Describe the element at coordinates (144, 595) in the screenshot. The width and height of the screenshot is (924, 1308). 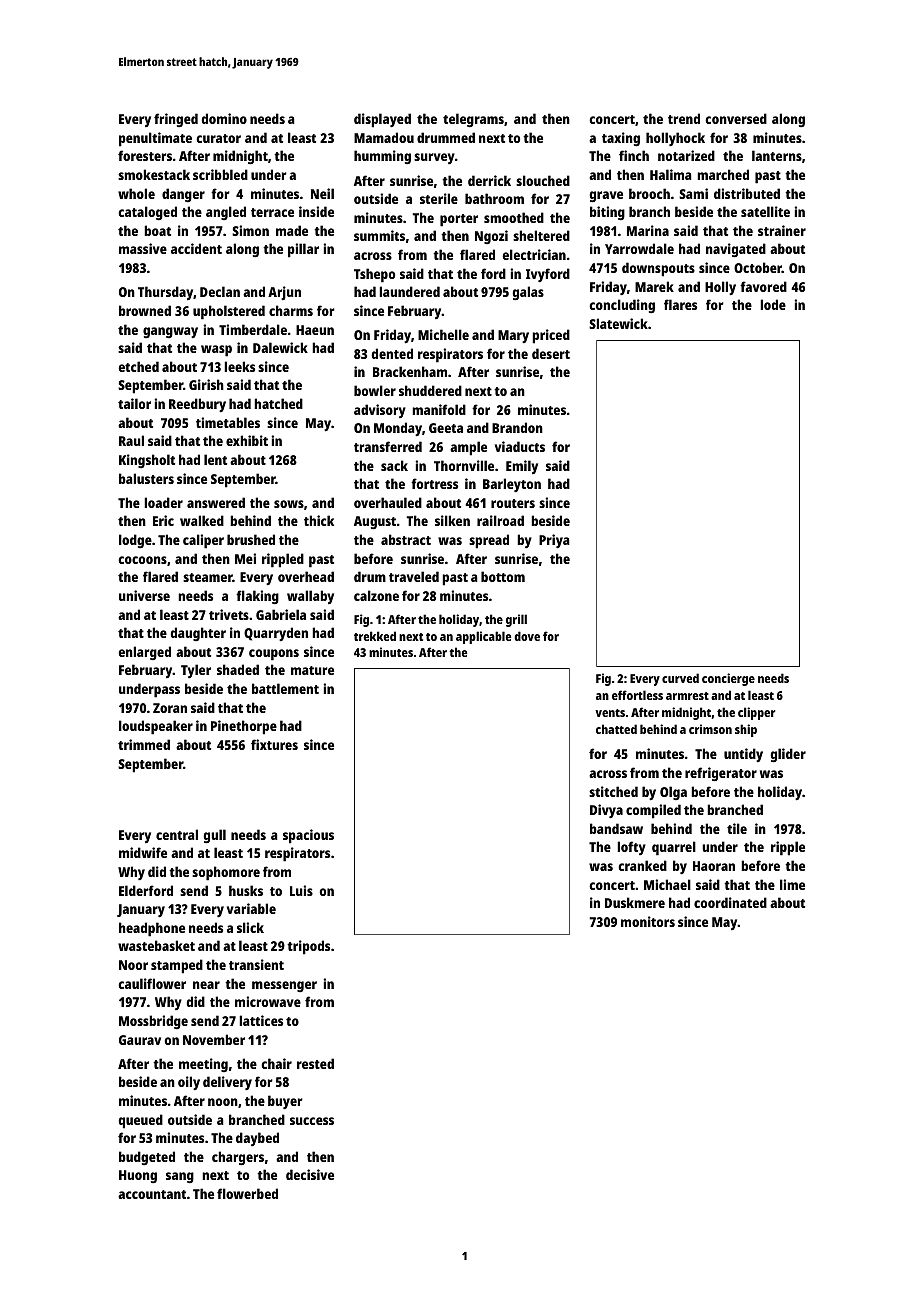
I see `universe` at that location.
